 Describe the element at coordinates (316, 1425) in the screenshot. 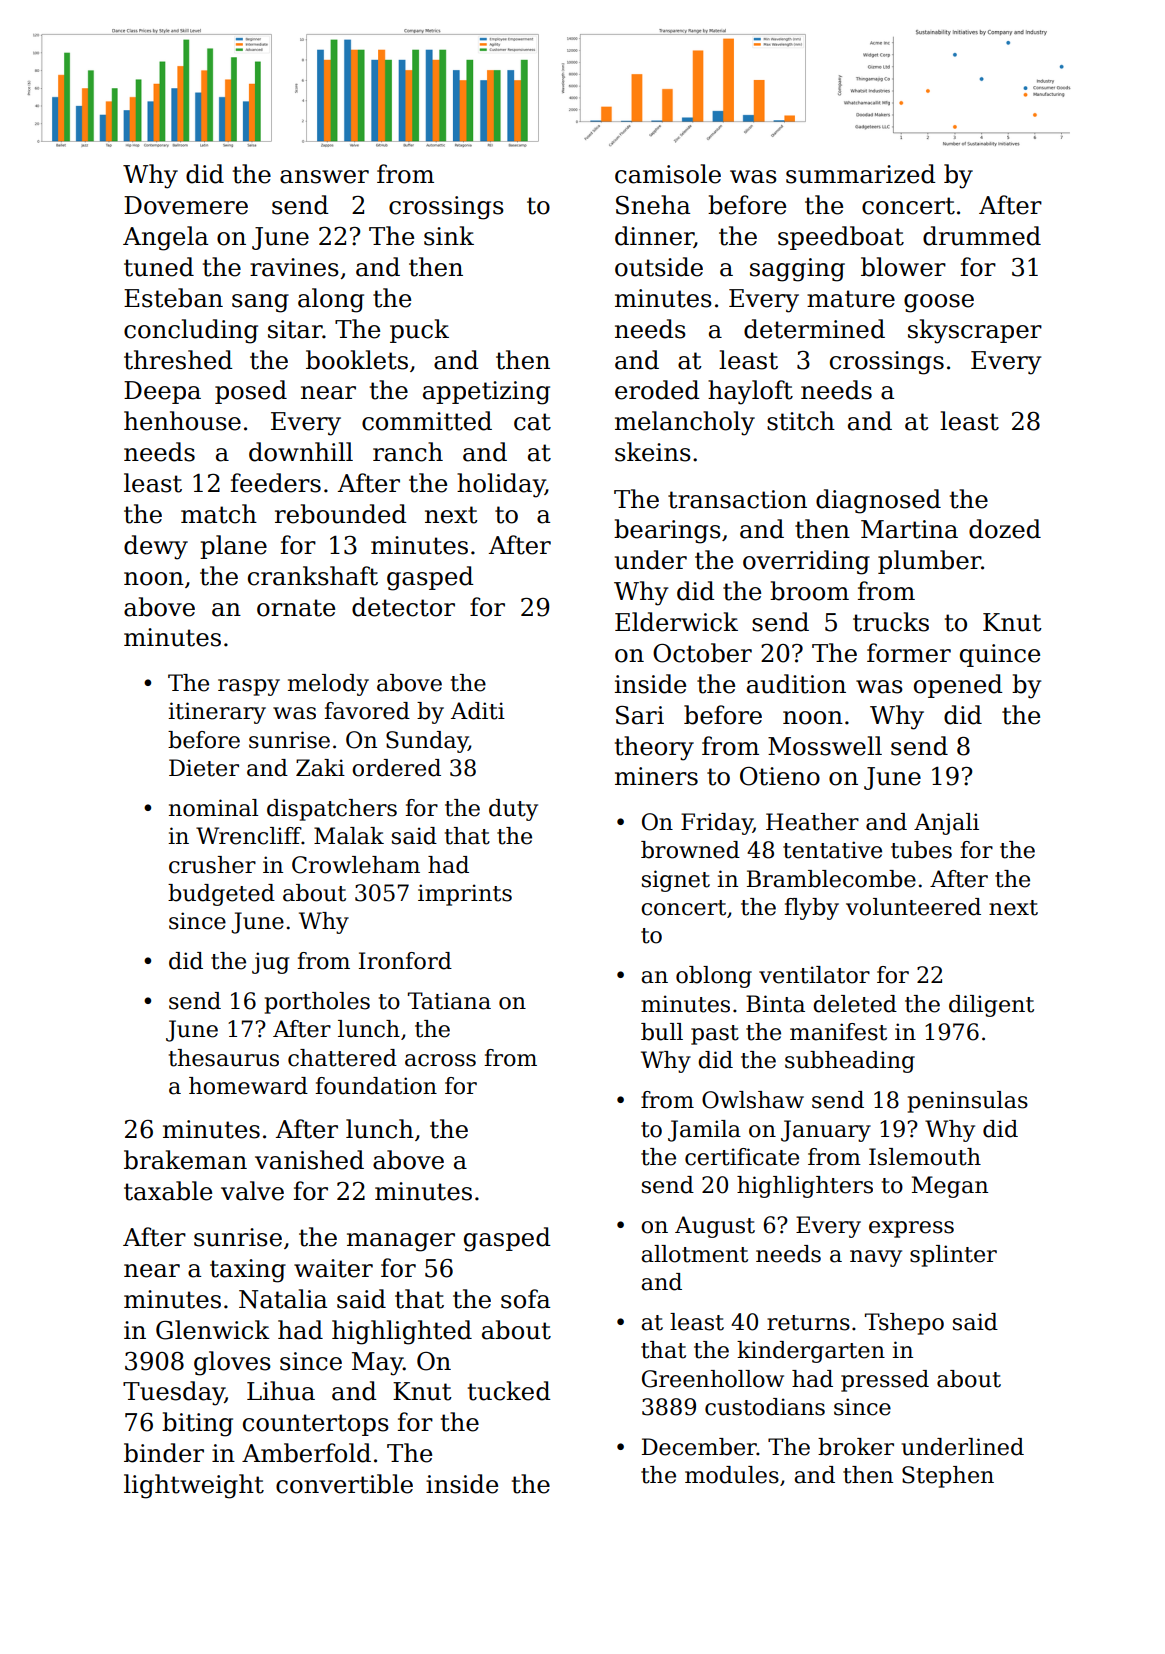

I see `countertops` at that location.
